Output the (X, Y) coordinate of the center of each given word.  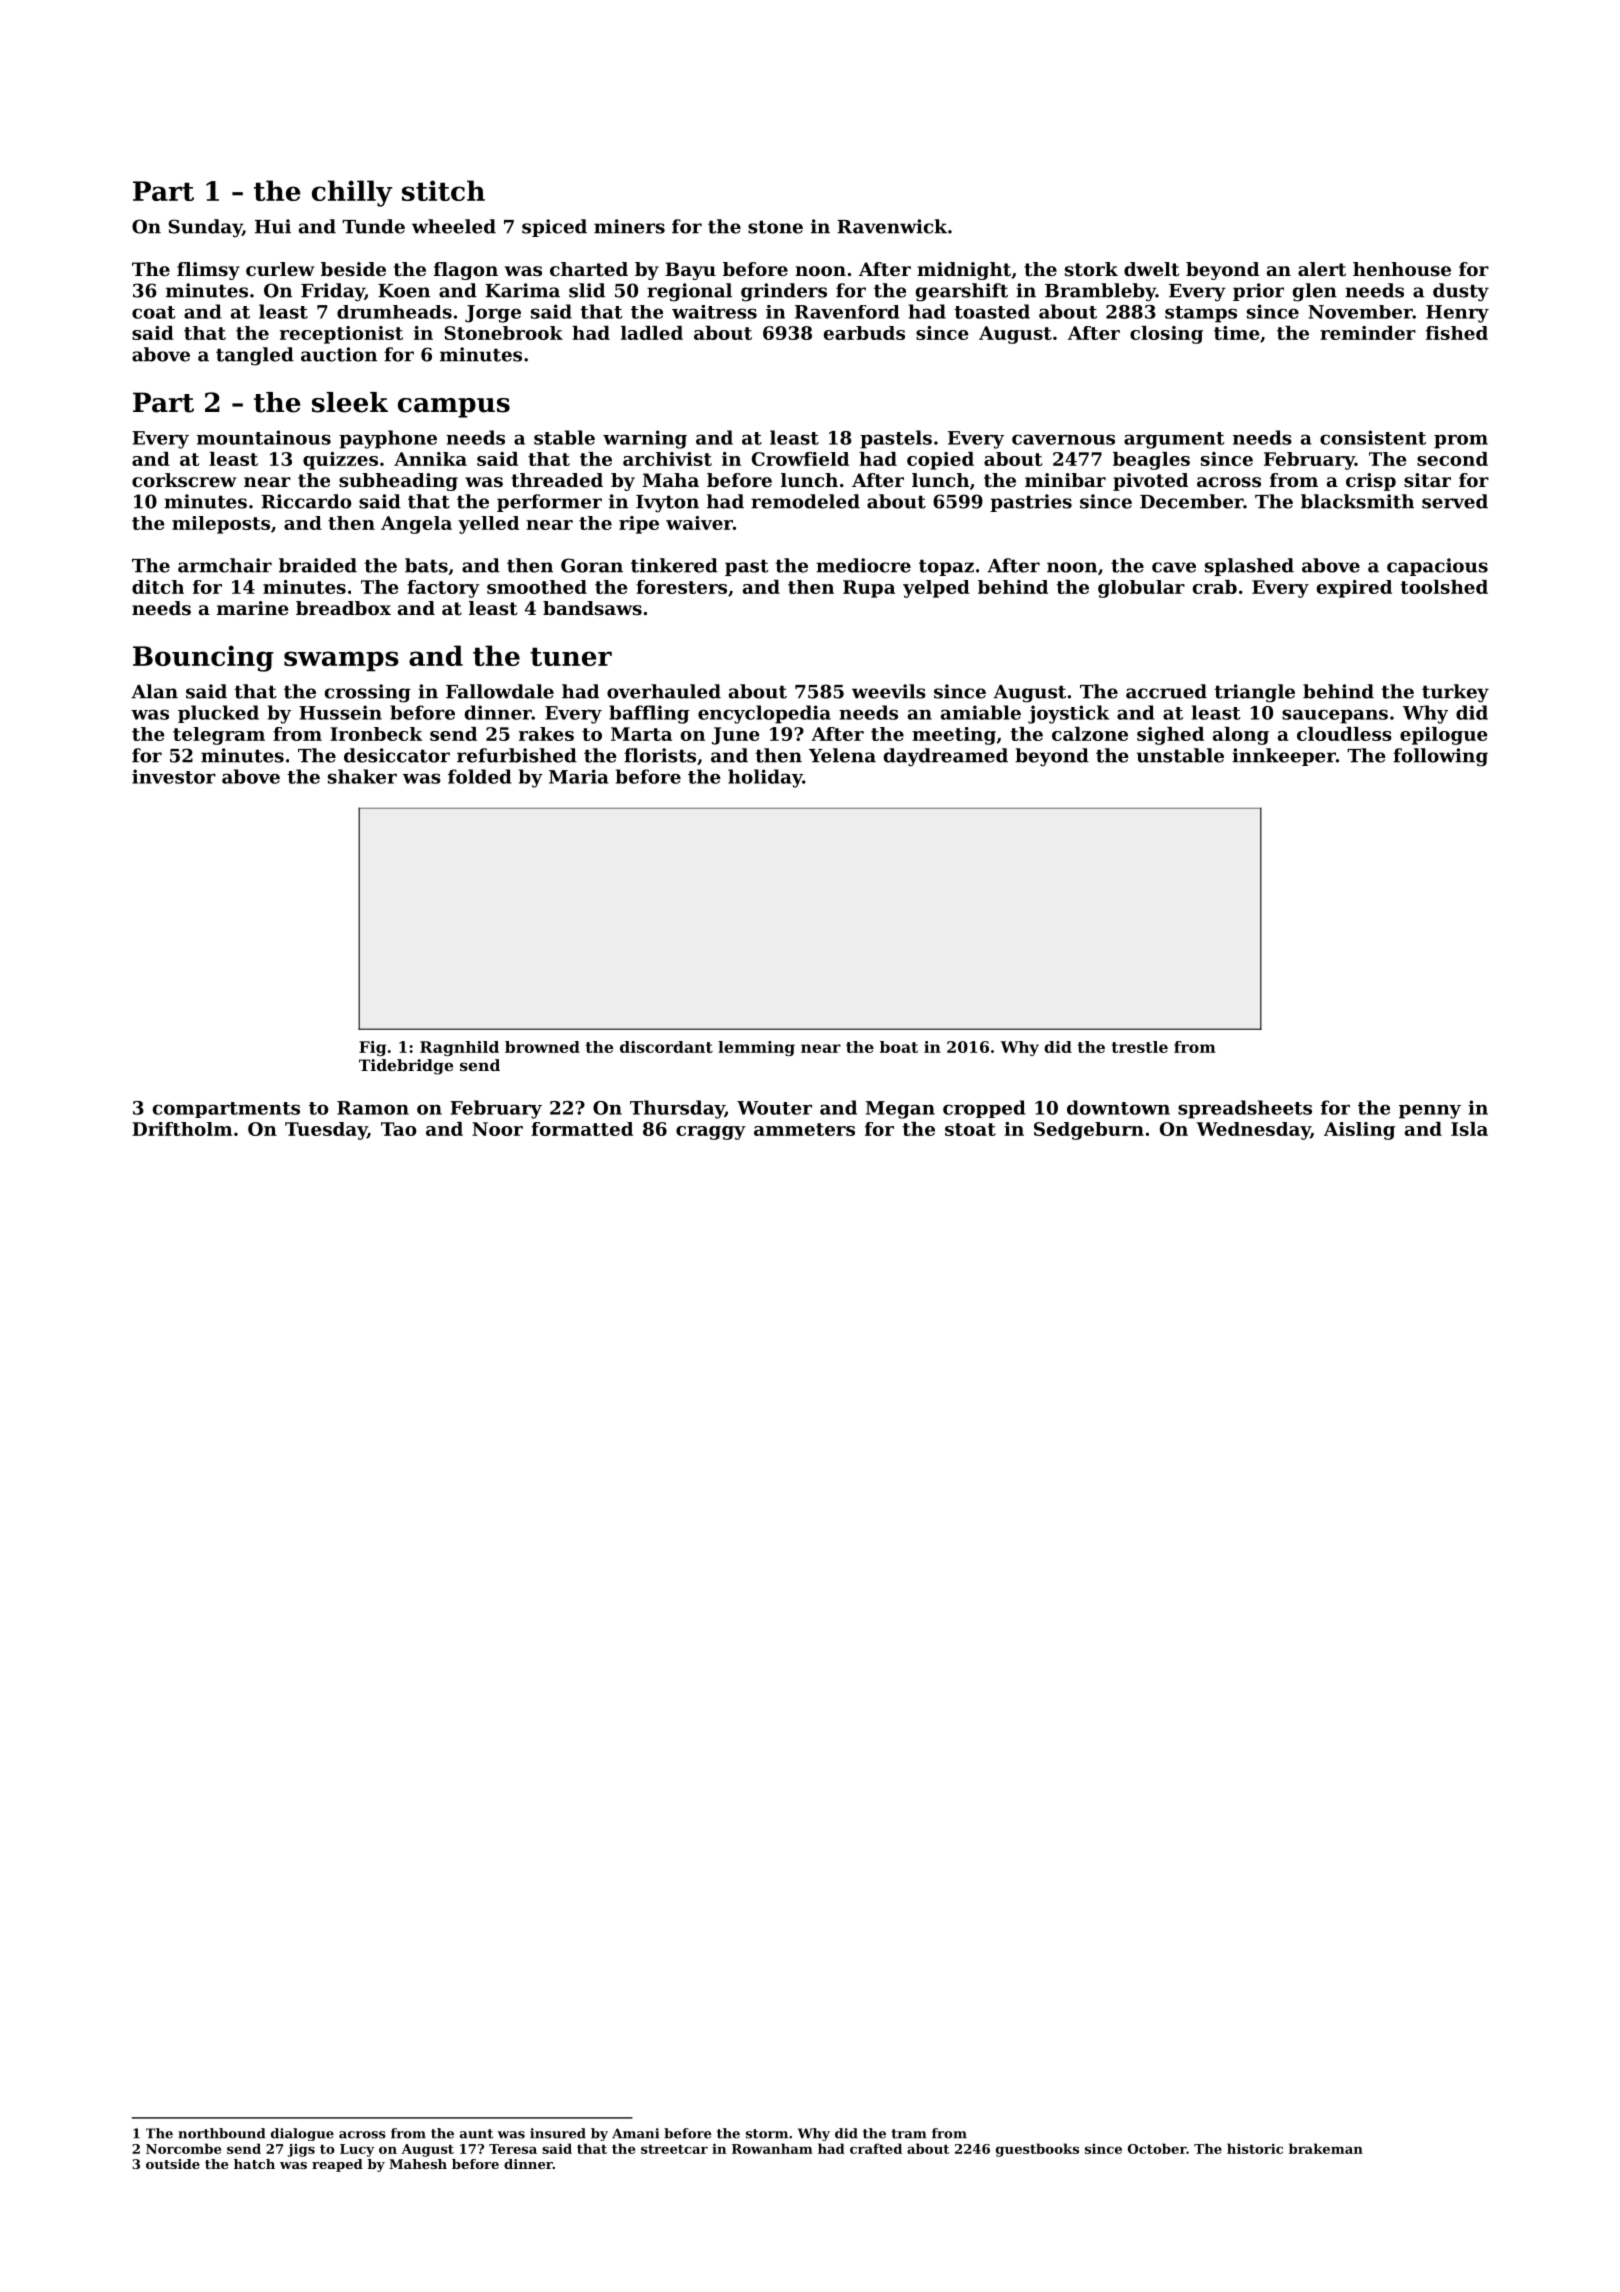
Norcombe (183, 2148)
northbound (221, 2133)
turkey (1455, 693)
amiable (981, 712)
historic (1255, 2148)
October (1157, 2148)
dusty (1461, 292)
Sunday (205, 228)
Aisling (1359, 1131)
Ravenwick (892, 226)
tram (908, 2134)
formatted (582, 1129)
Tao (398, 1129)
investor (174, 776)
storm (767, 2134)
